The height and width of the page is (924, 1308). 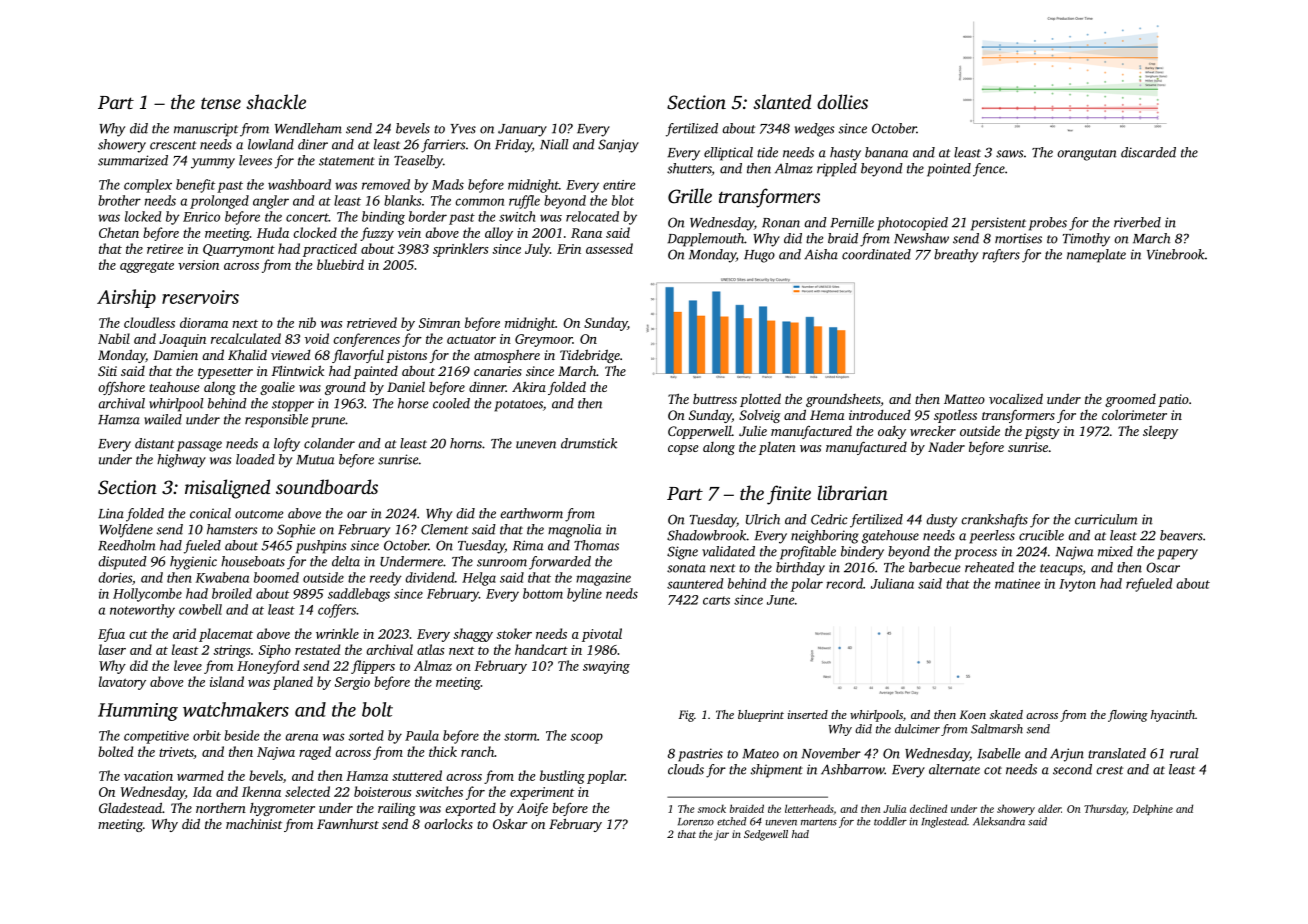 What do you see at coordinates (589, 443) in the page?
I see `drumstick` at bounding box center [589, 443].
